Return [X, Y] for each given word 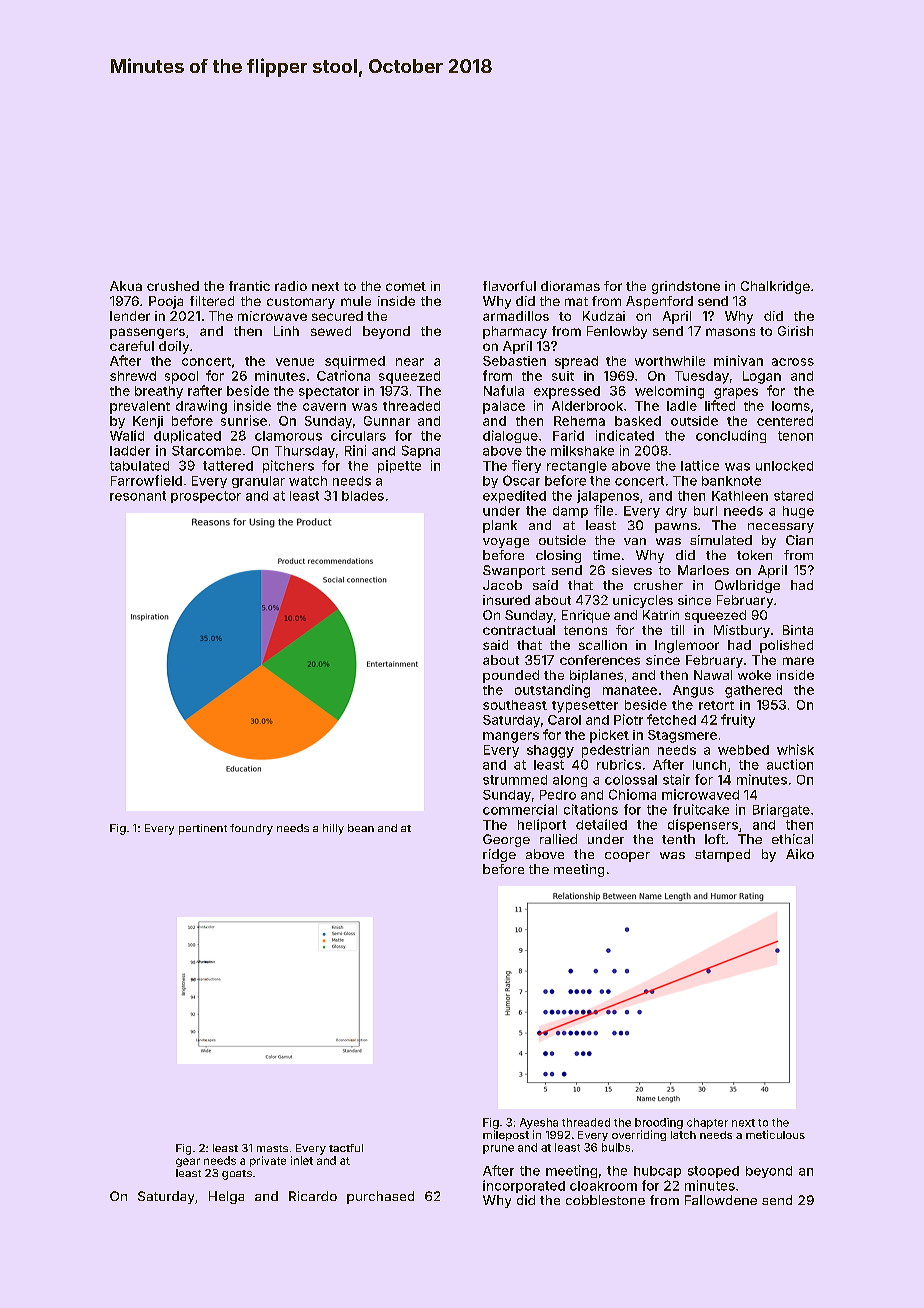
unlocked [784, 466]
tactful [346, 1148]
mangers [511, 737]
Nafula [504, 390]
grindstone [686, 287]
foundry [251, 829]
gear [188, 1162]
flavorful [509, 286]
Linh [286, 331]
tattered [228, 466]
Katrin [661, 615]
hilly [333, 829]
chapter [707, 1123]
